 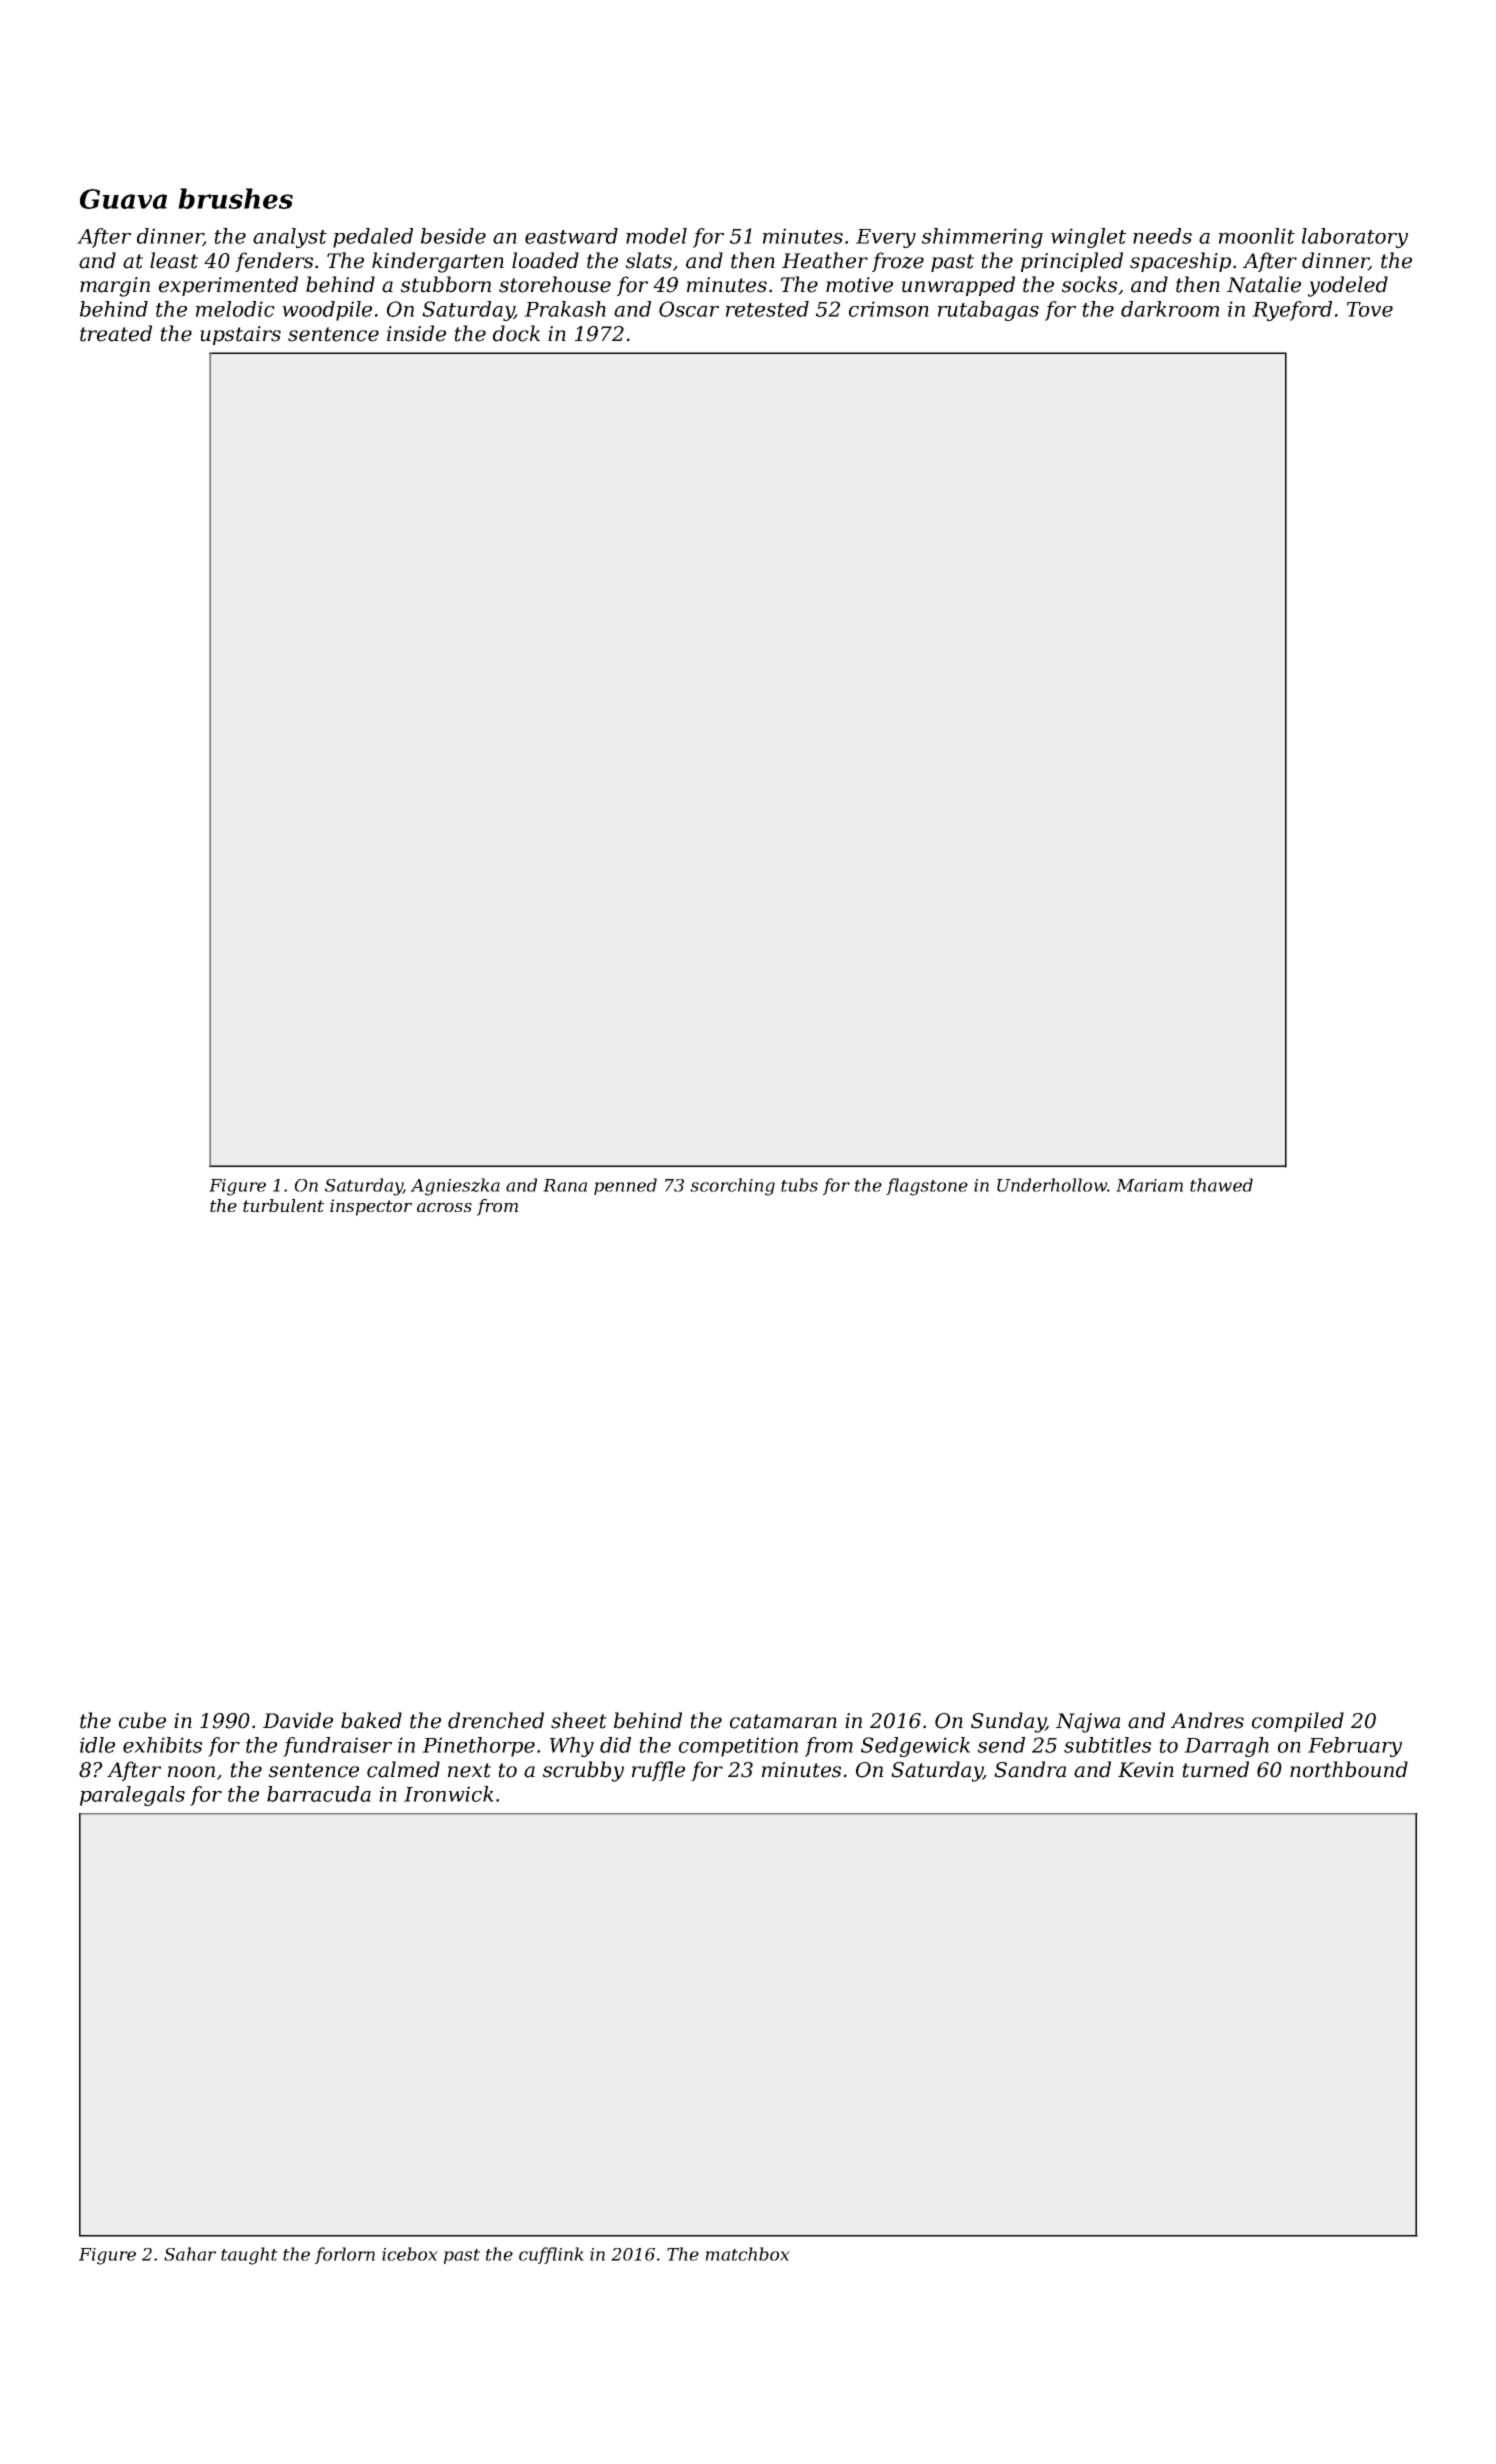 What do you see at coordinates (1149, 1185) in the page?
I see `Mariam` at bounding box center [1149, 1185].
